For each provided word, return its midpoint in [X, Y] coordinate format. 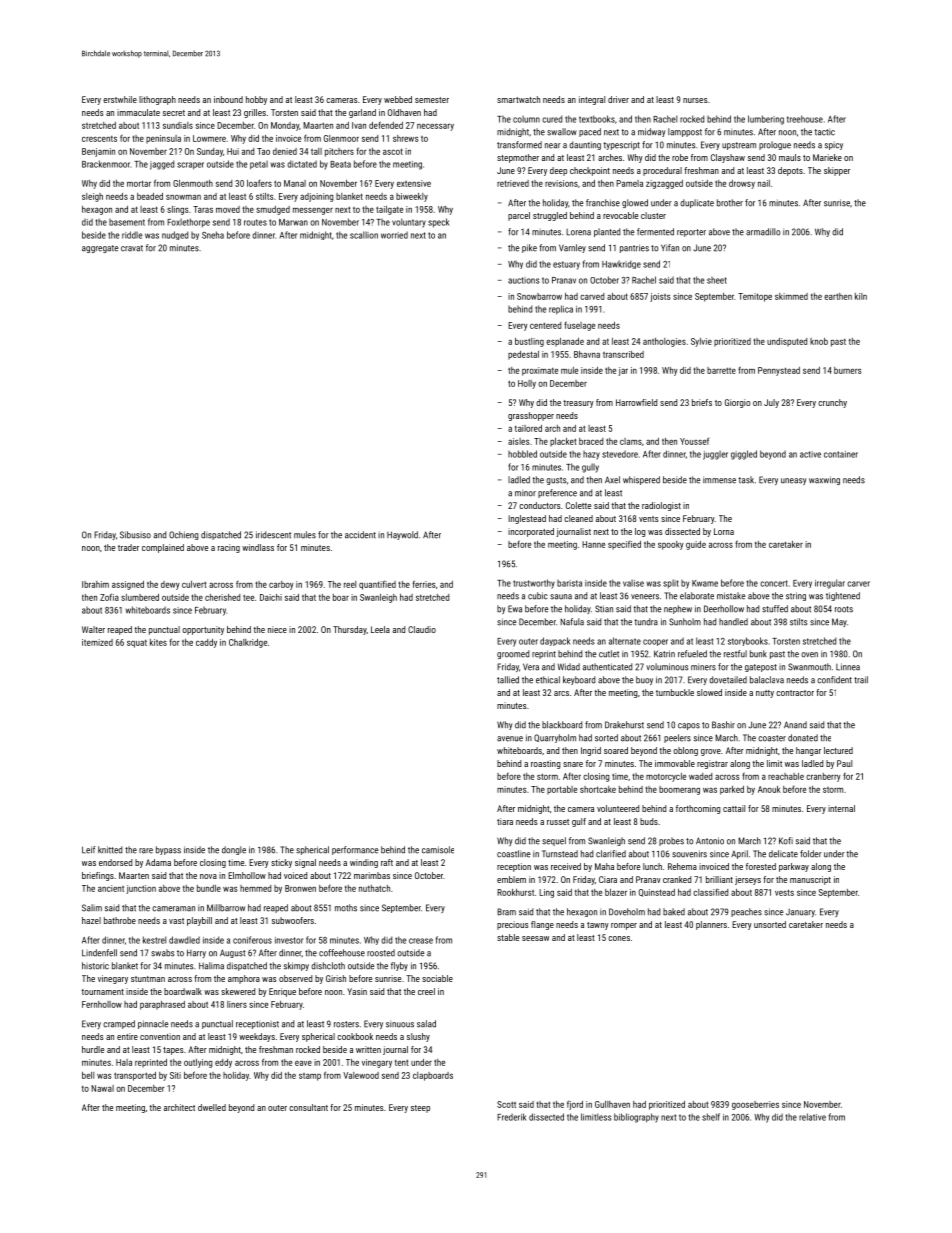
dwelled [212, 1107]
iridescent [273, 535]
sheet [717, 280]
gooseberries [755, 1105]
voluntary [409, 223]
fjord [575, 1105]
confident [834, 680]
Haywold [402, 535]
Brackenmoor [106, 164]
